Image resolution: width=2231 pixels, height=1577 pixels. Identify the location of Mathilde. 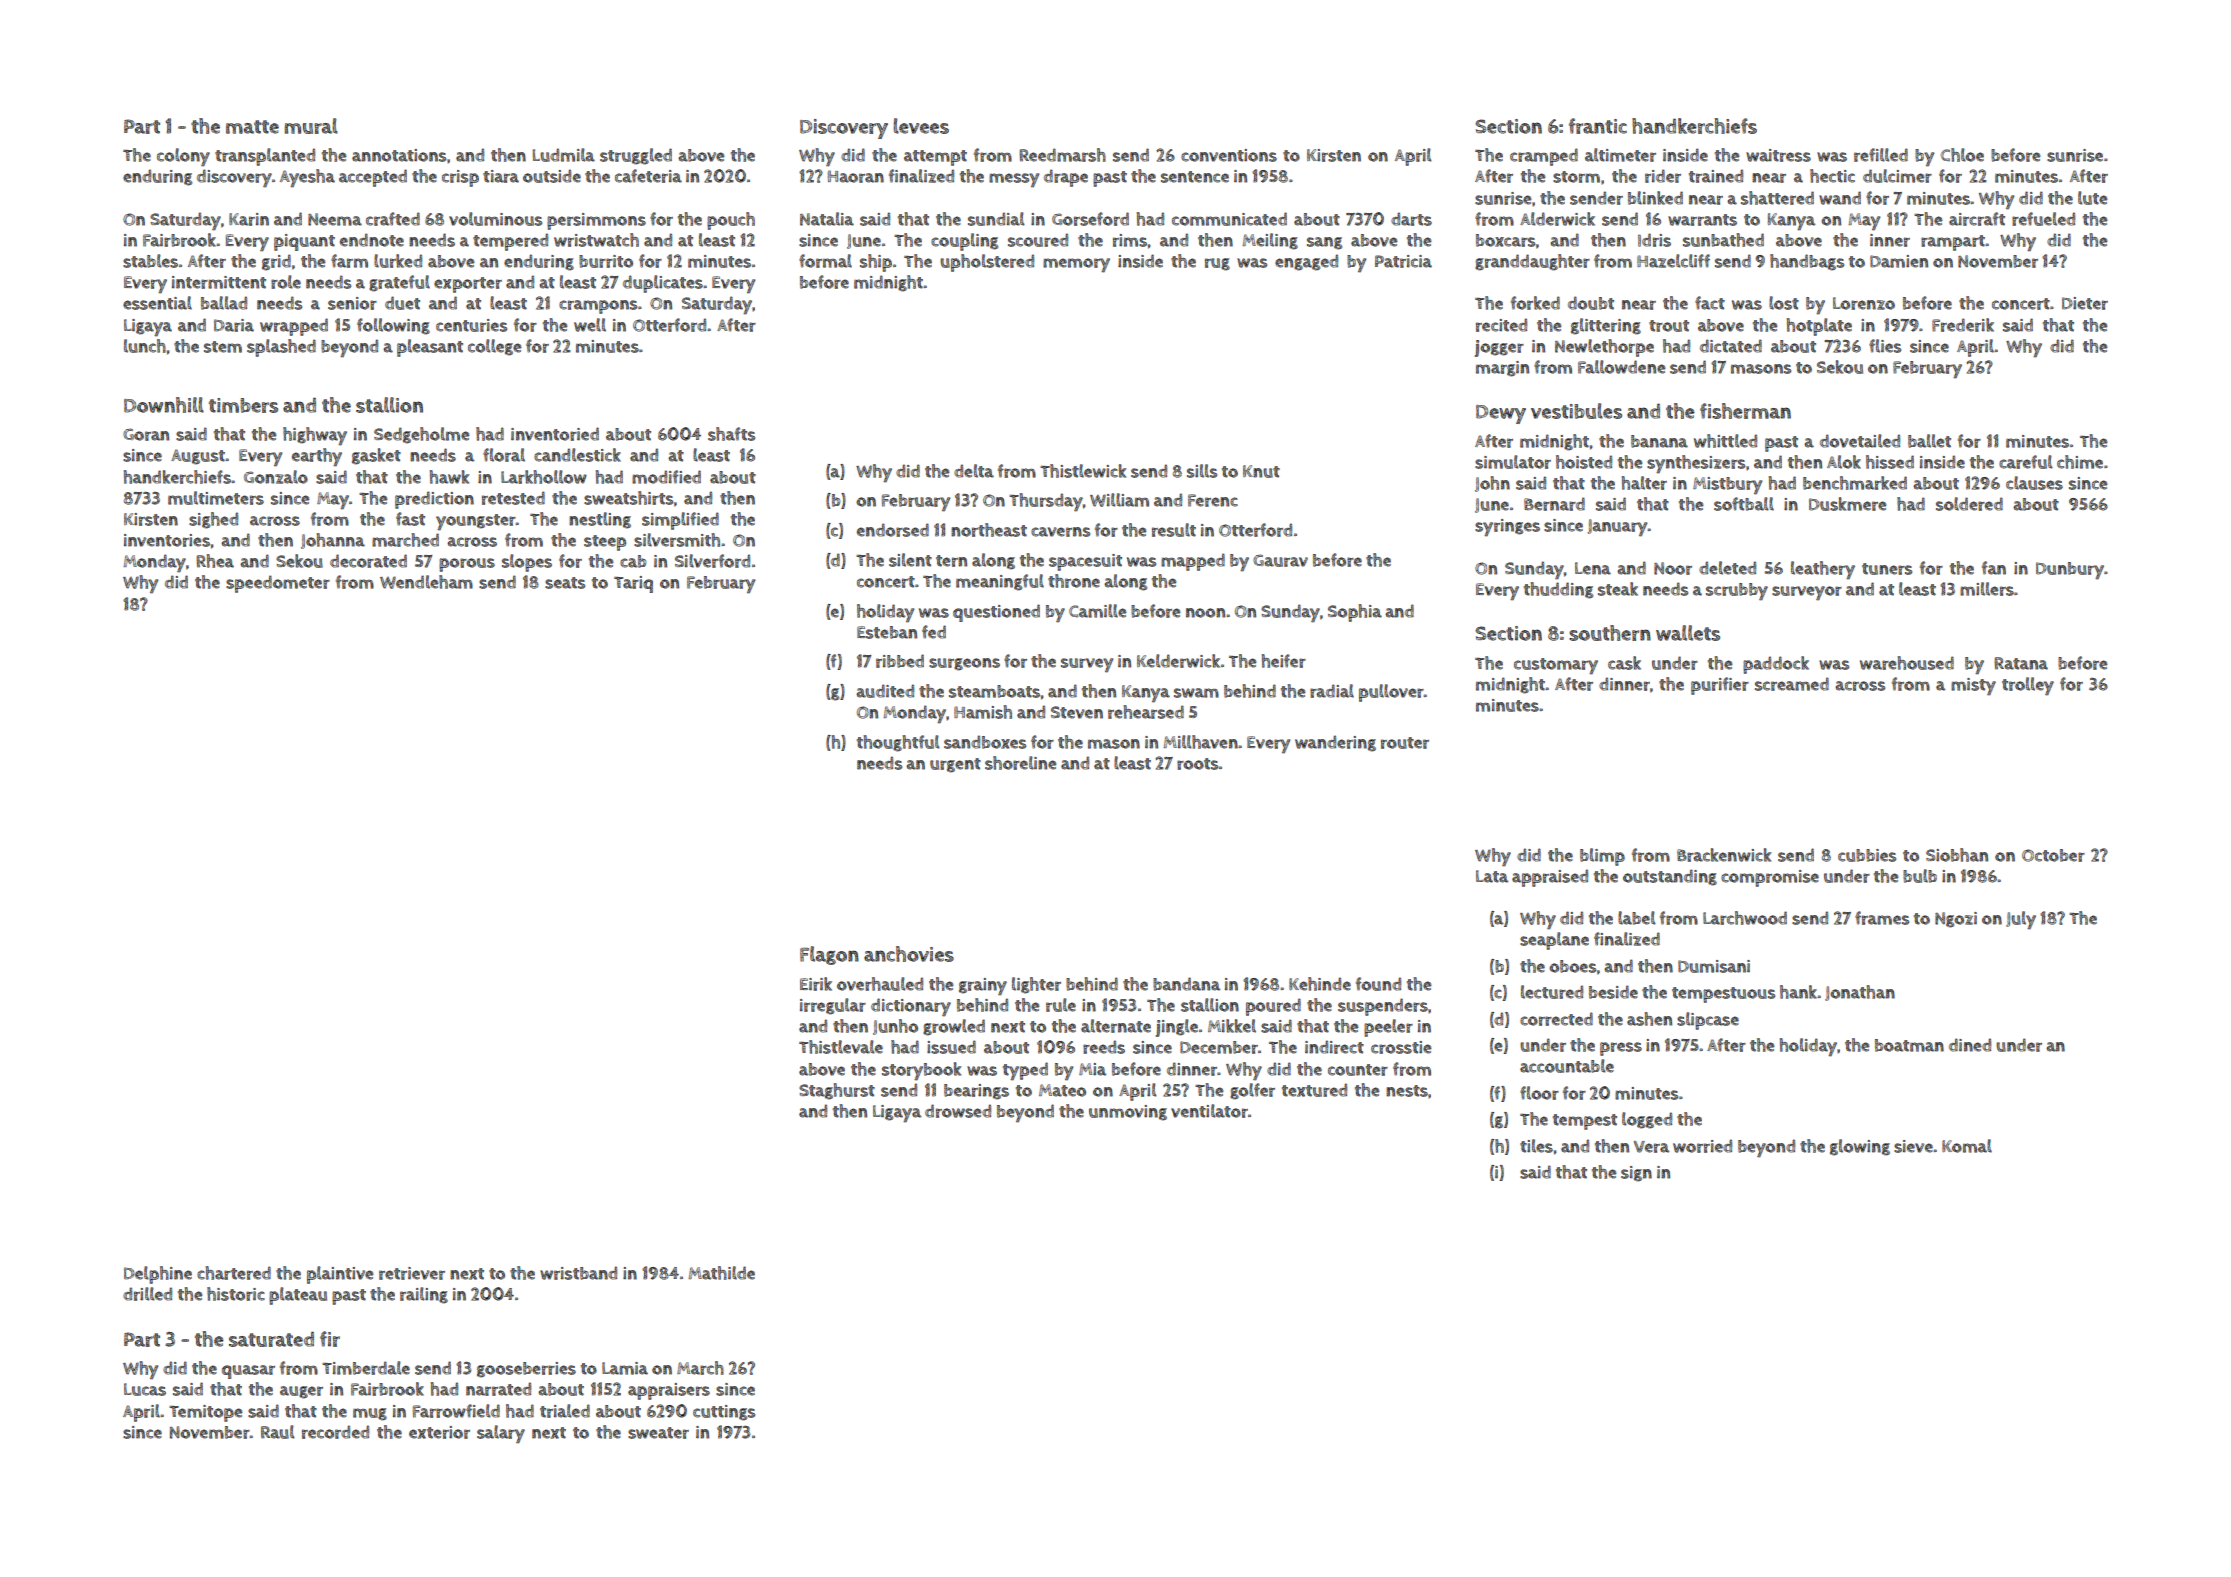
(721, 1273).
